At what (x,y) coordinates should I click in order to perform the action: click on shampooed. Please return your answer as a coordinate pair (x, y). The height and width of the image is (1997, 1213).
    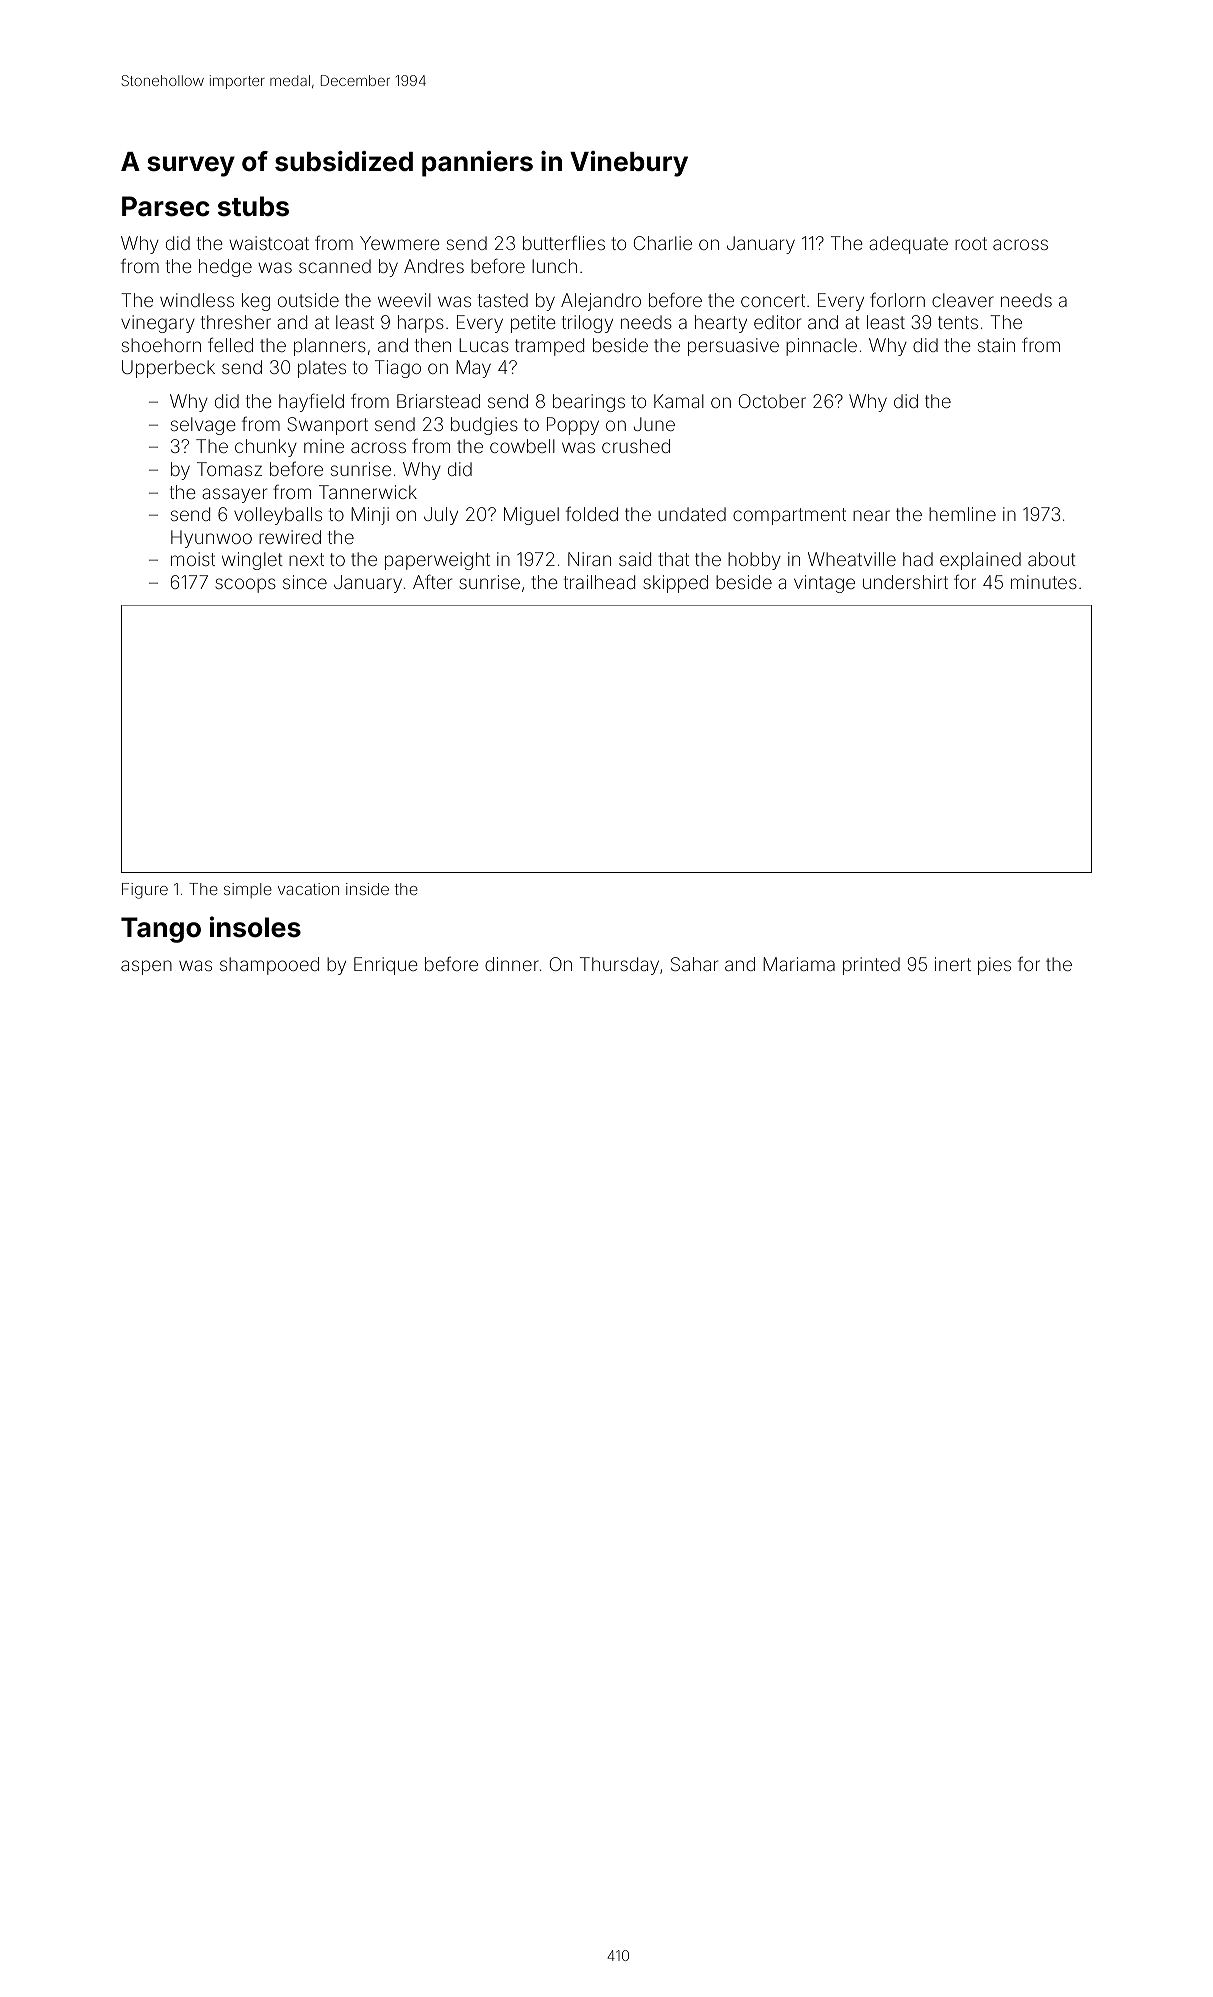
    Looking at the image, I should click on (269, 966).
